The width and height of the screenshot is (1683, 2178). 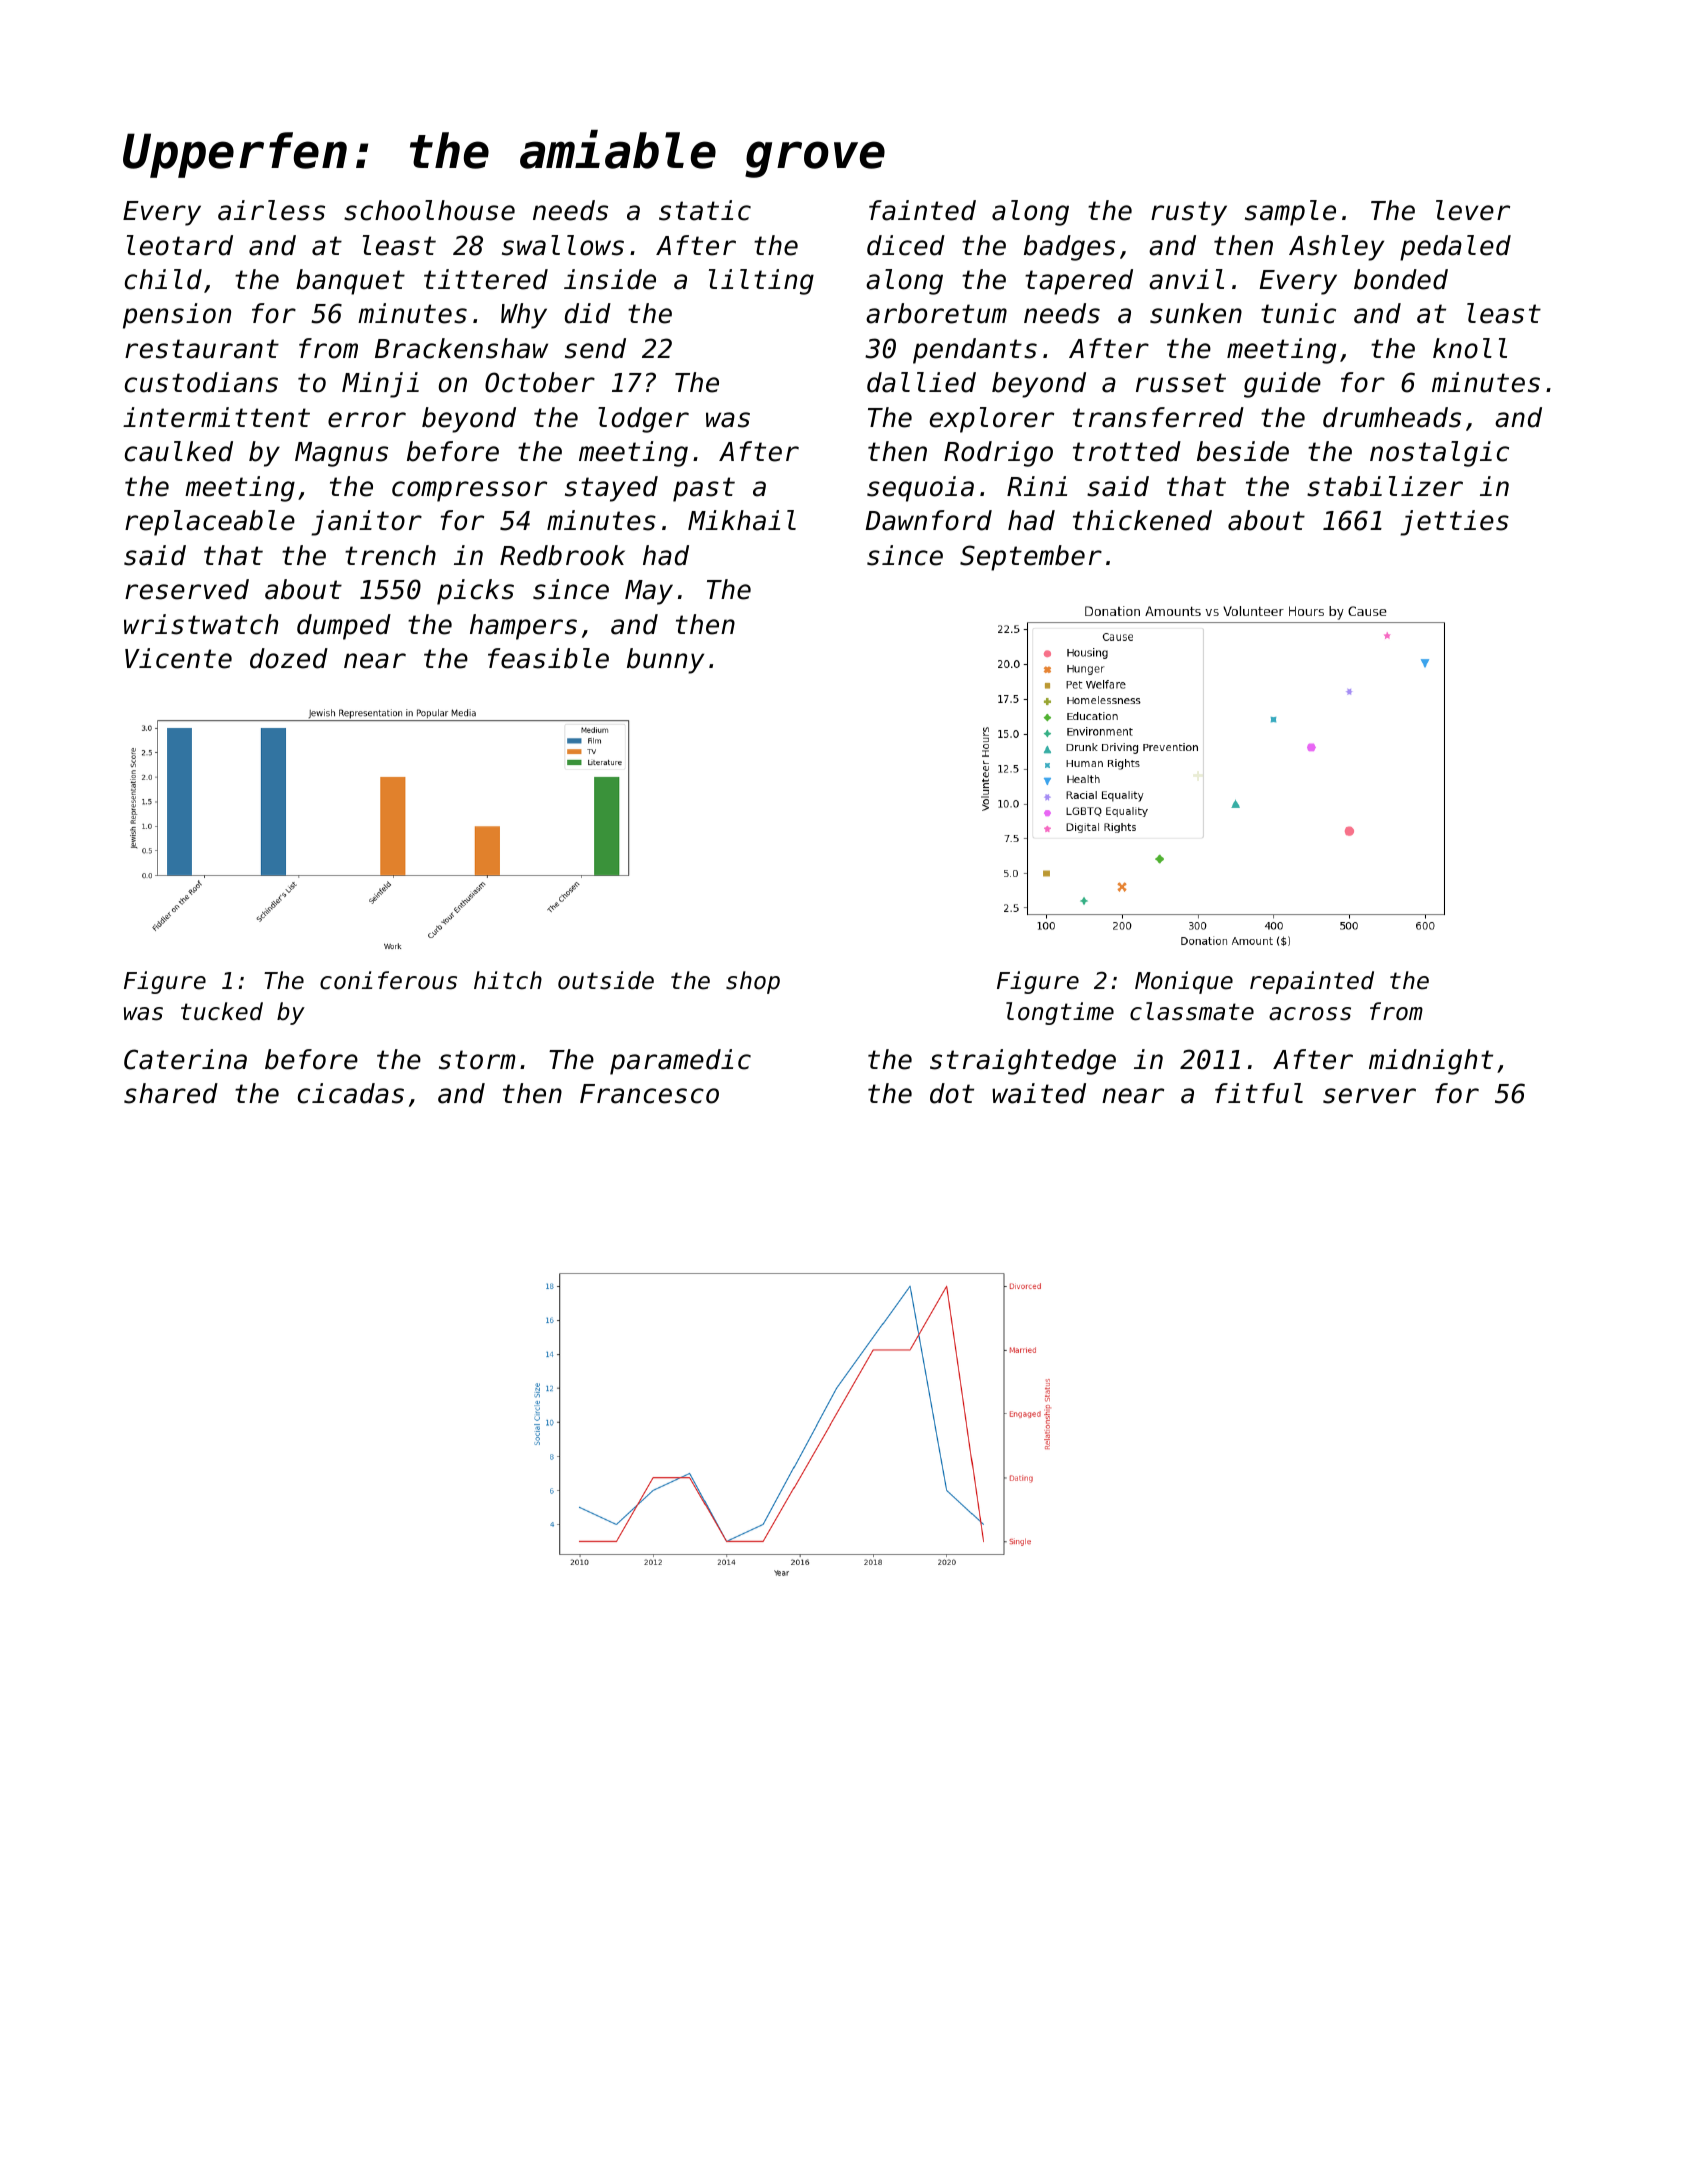 I want to click on thickened, so click(x=1142, y=520).
